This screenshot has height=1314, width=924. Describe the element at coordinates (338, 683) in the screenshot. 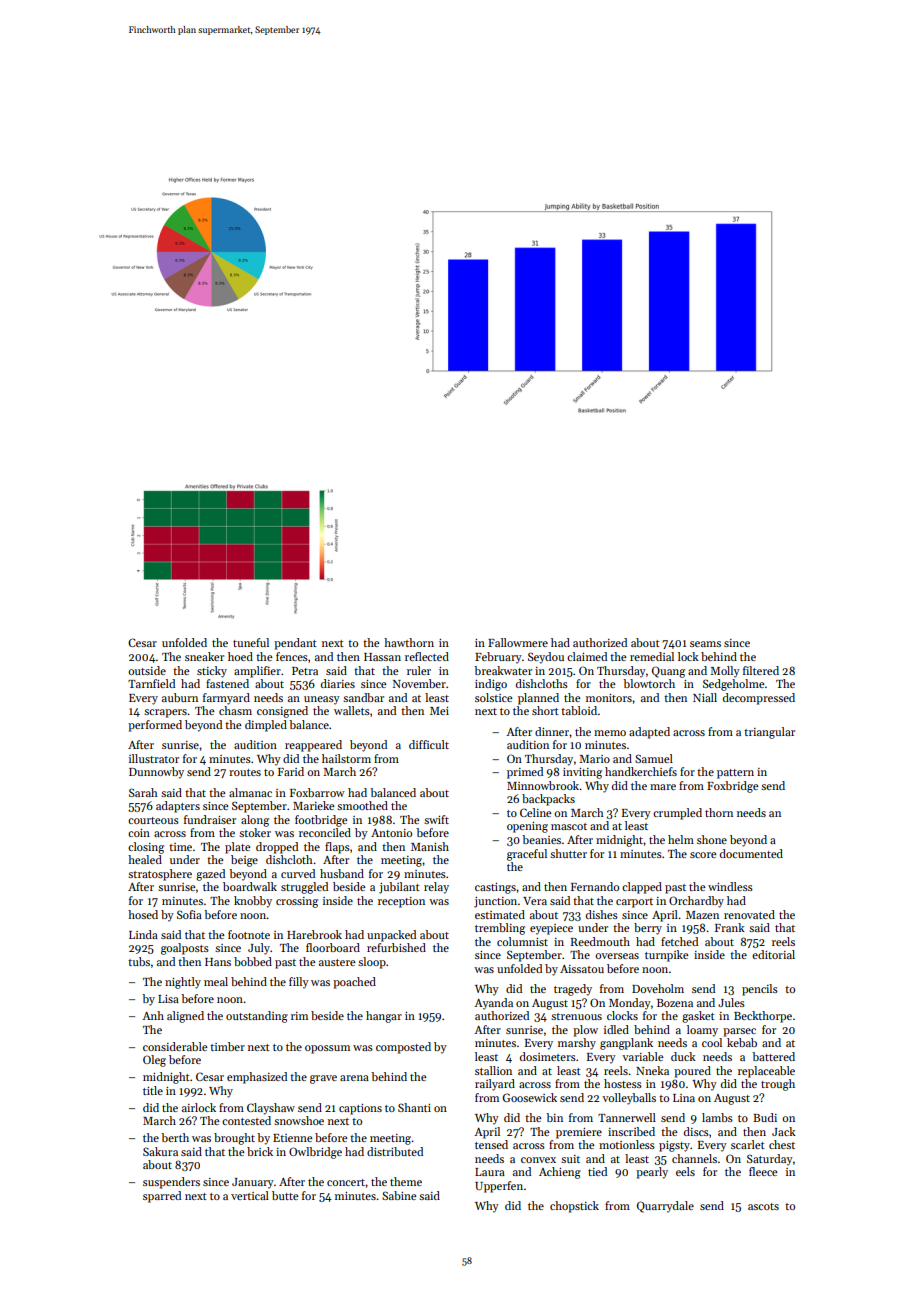

I see `diaries` at that location.
